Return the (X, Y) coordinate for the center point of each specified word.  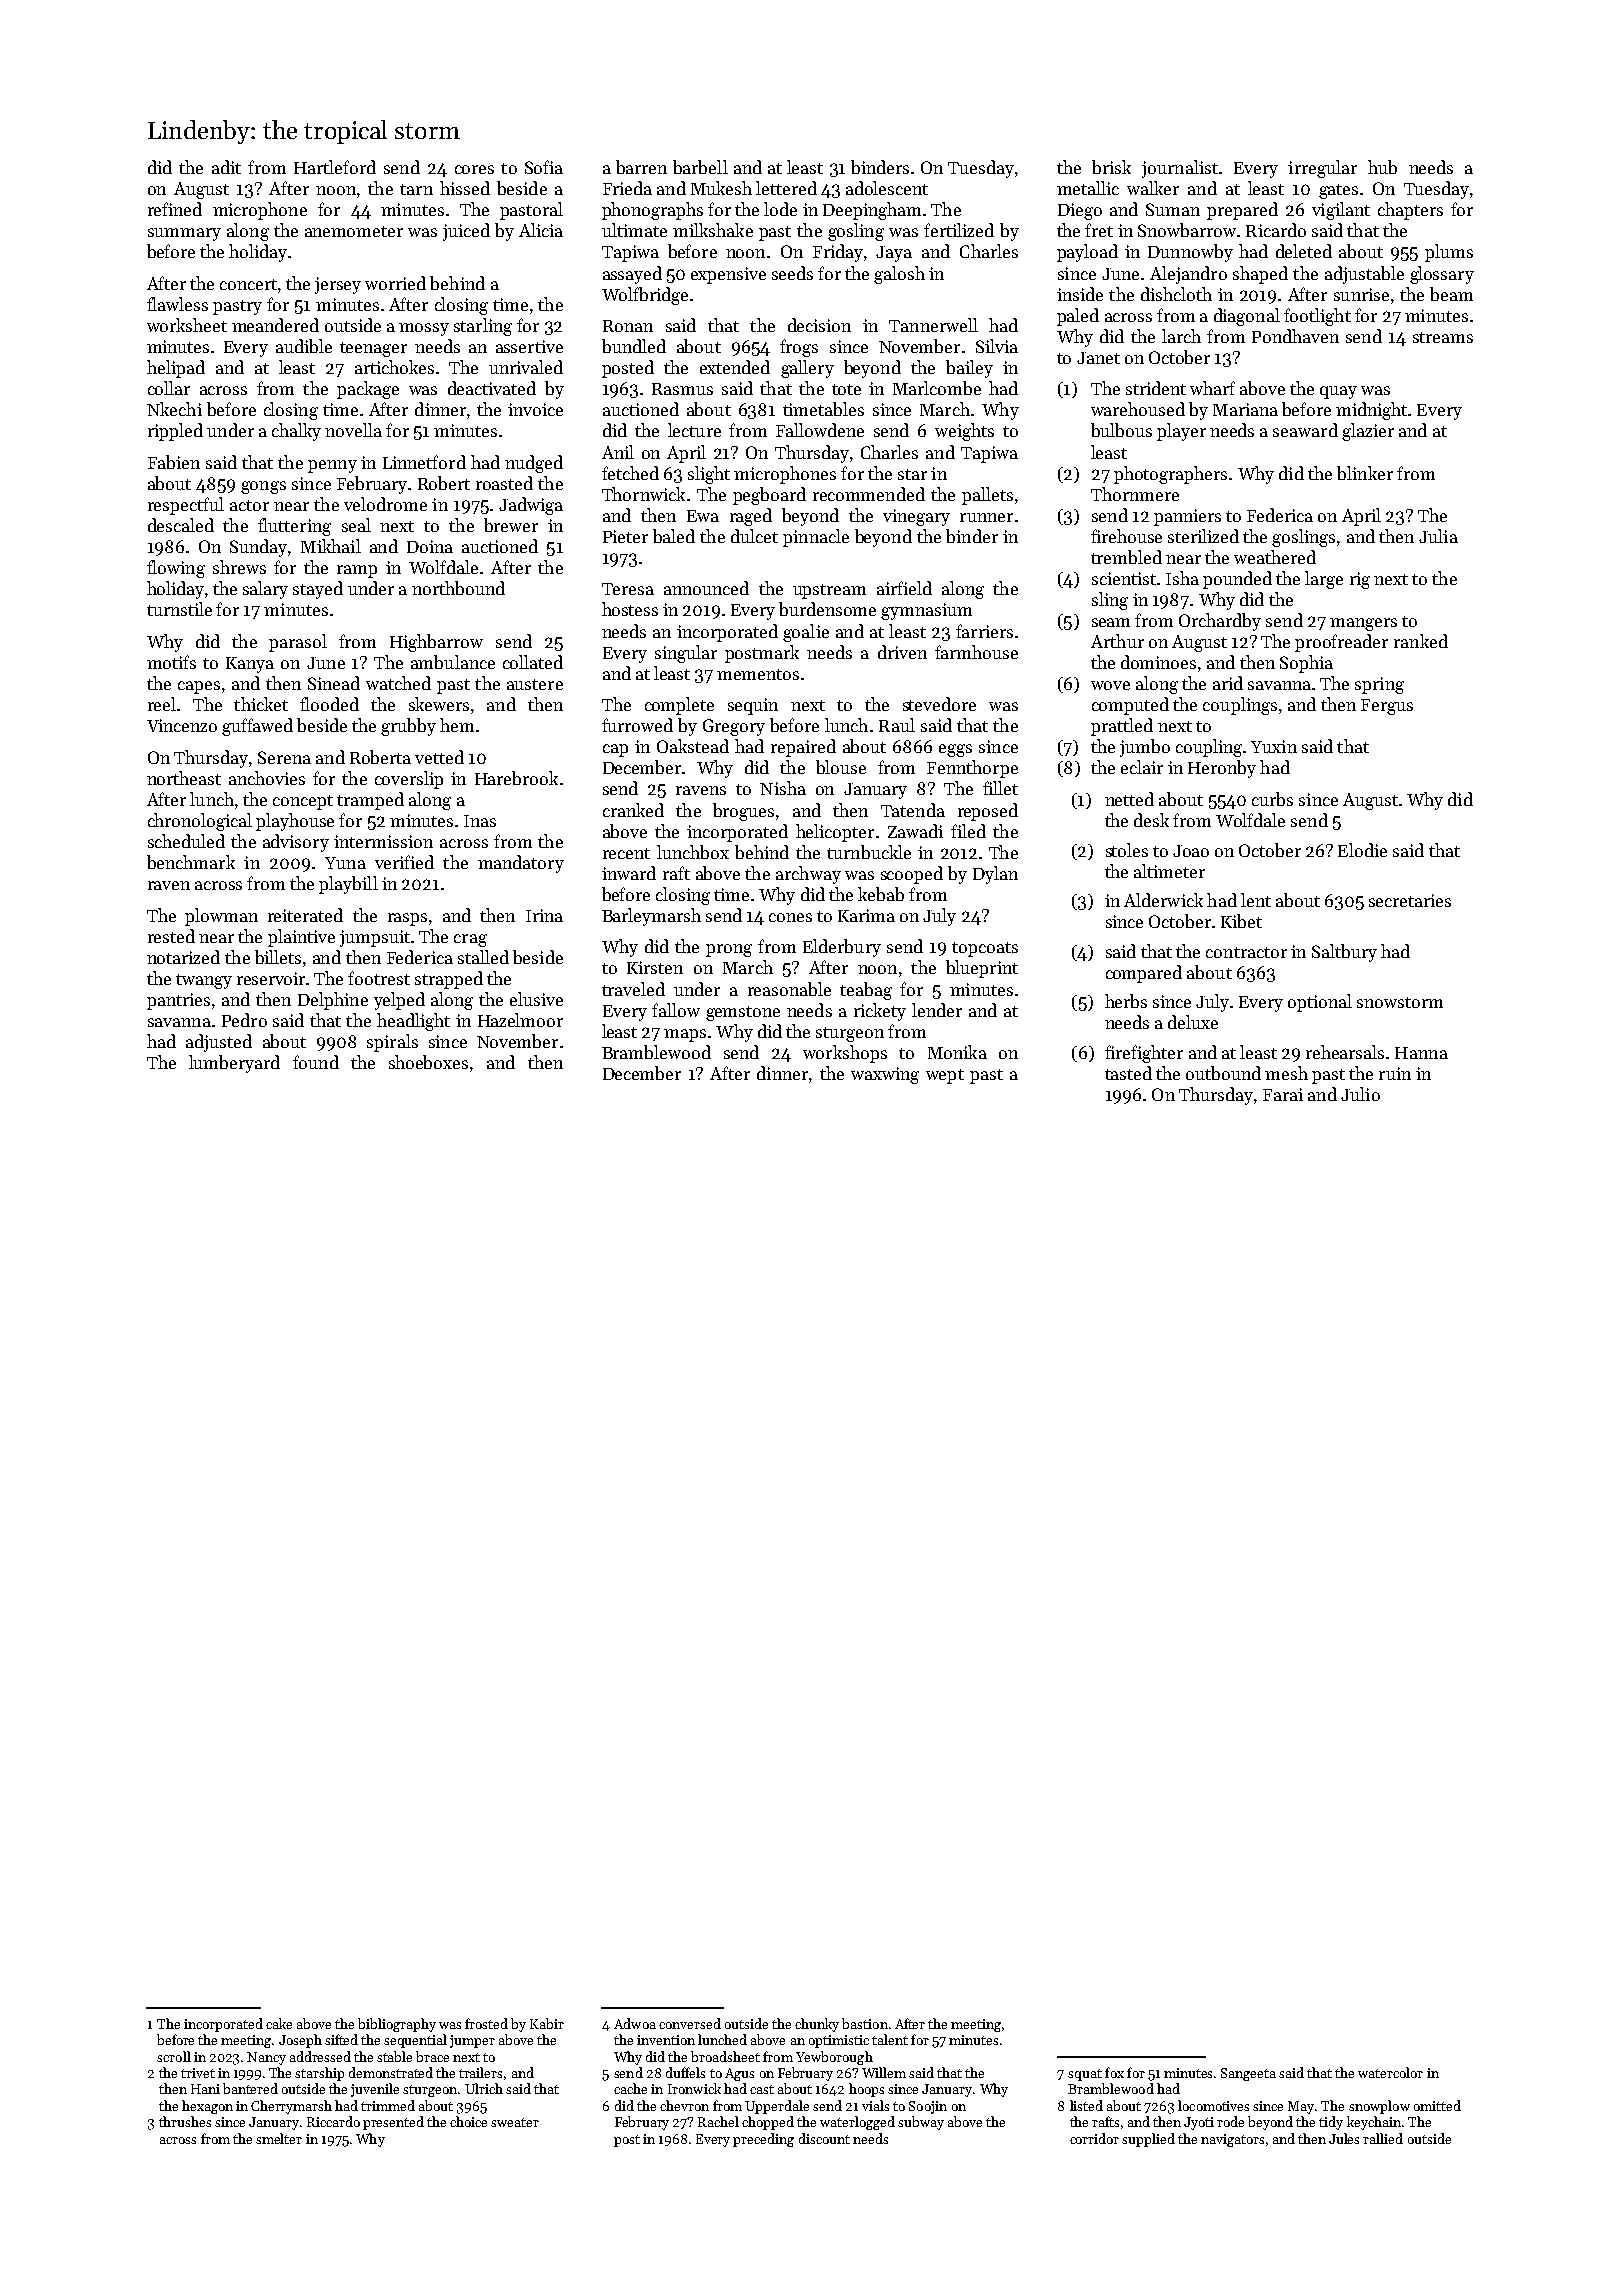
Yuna (345, 863)
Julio (1360, 1094)
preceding (763, 2140)
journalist (1180, 169)
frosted (486, 2023)
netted (1129, 799)
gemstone (743, 1013)
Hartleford (335, 167)
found (316, 1062)
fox (1114, 2072)
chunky (817, 2025)
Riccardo (333, 2121)
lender (937, 1010)
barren (641, 167)
